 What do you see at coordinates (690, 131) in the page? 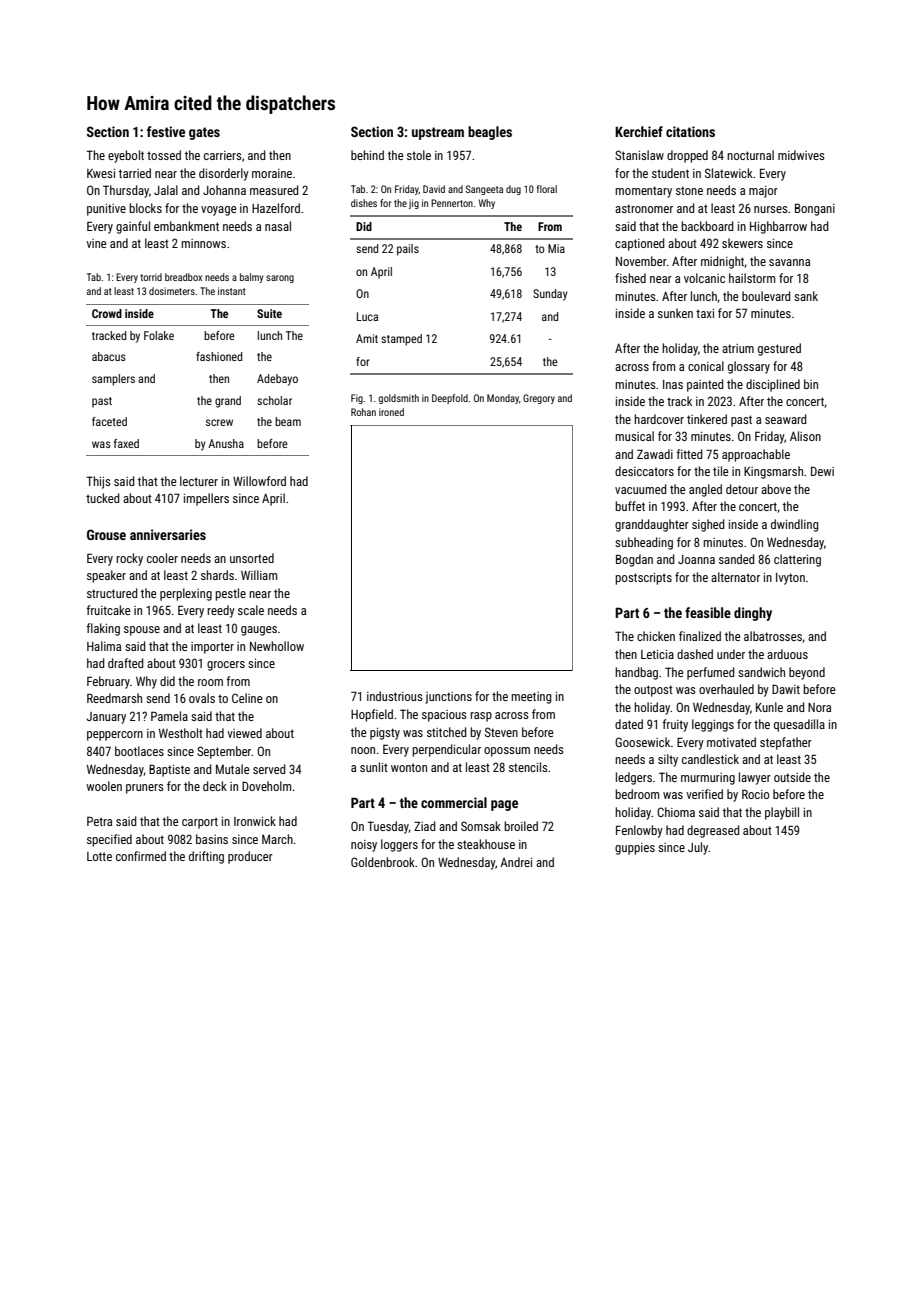
I see `citations` at bounding box center [690, 131].
